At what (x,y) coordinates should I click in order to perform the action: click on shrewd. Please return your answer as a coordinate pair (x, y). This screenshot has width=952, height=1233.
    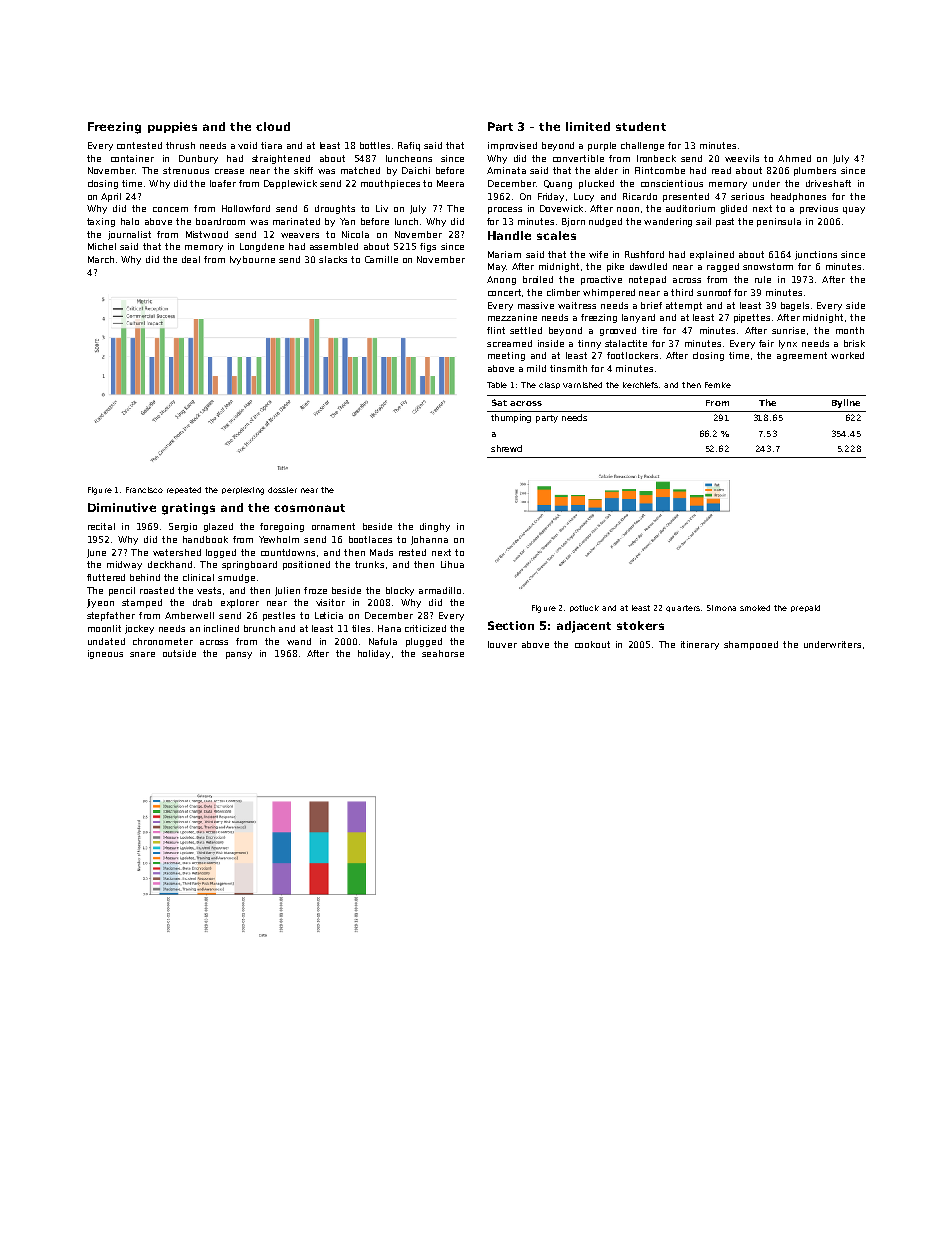
    Looking at the image, I should click on (506, 448).
